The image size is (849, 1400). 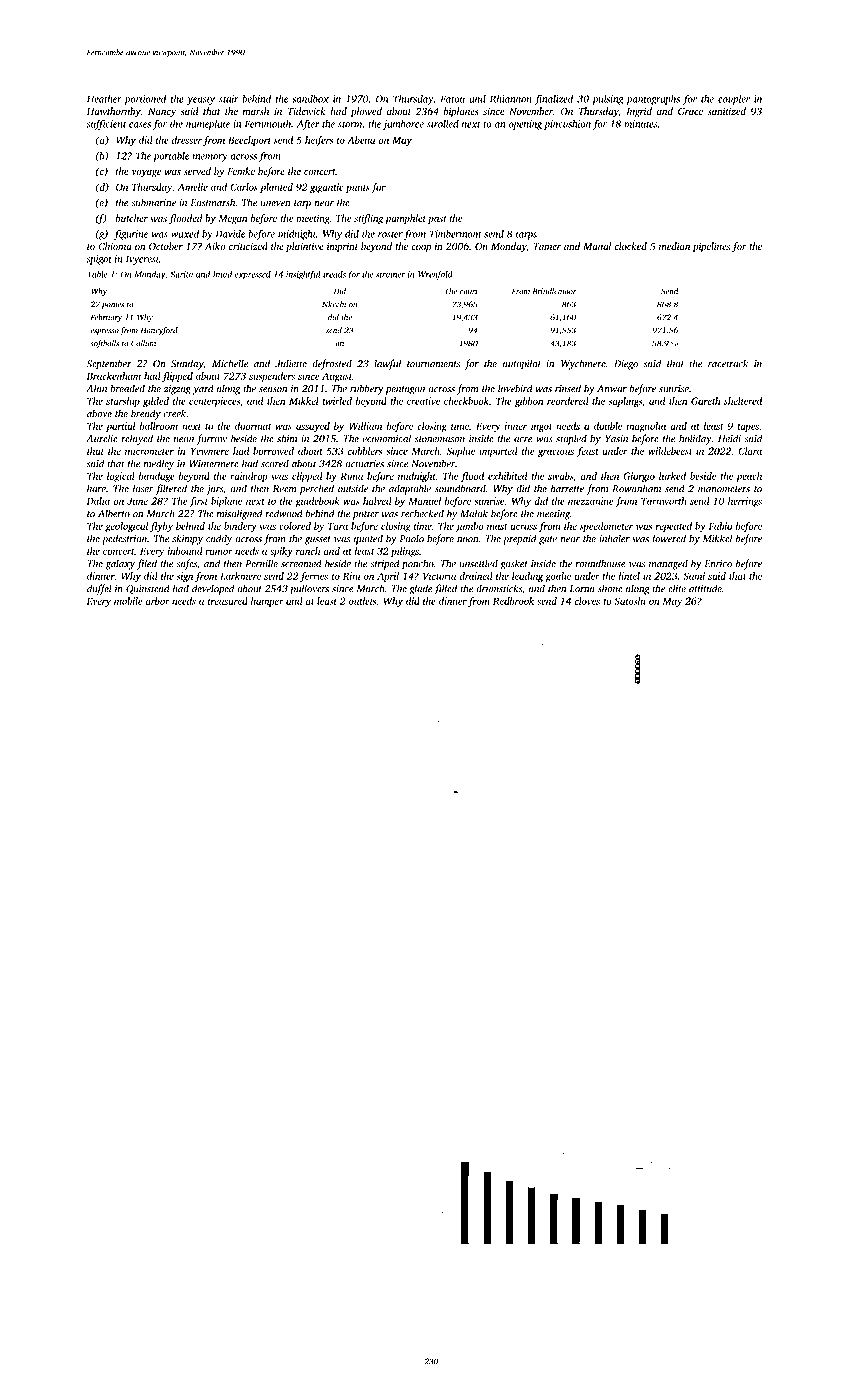 What do you see at coordinates (479, 563) in the screenshot?
I see `unsettled` at bounding box center [479, 563].
